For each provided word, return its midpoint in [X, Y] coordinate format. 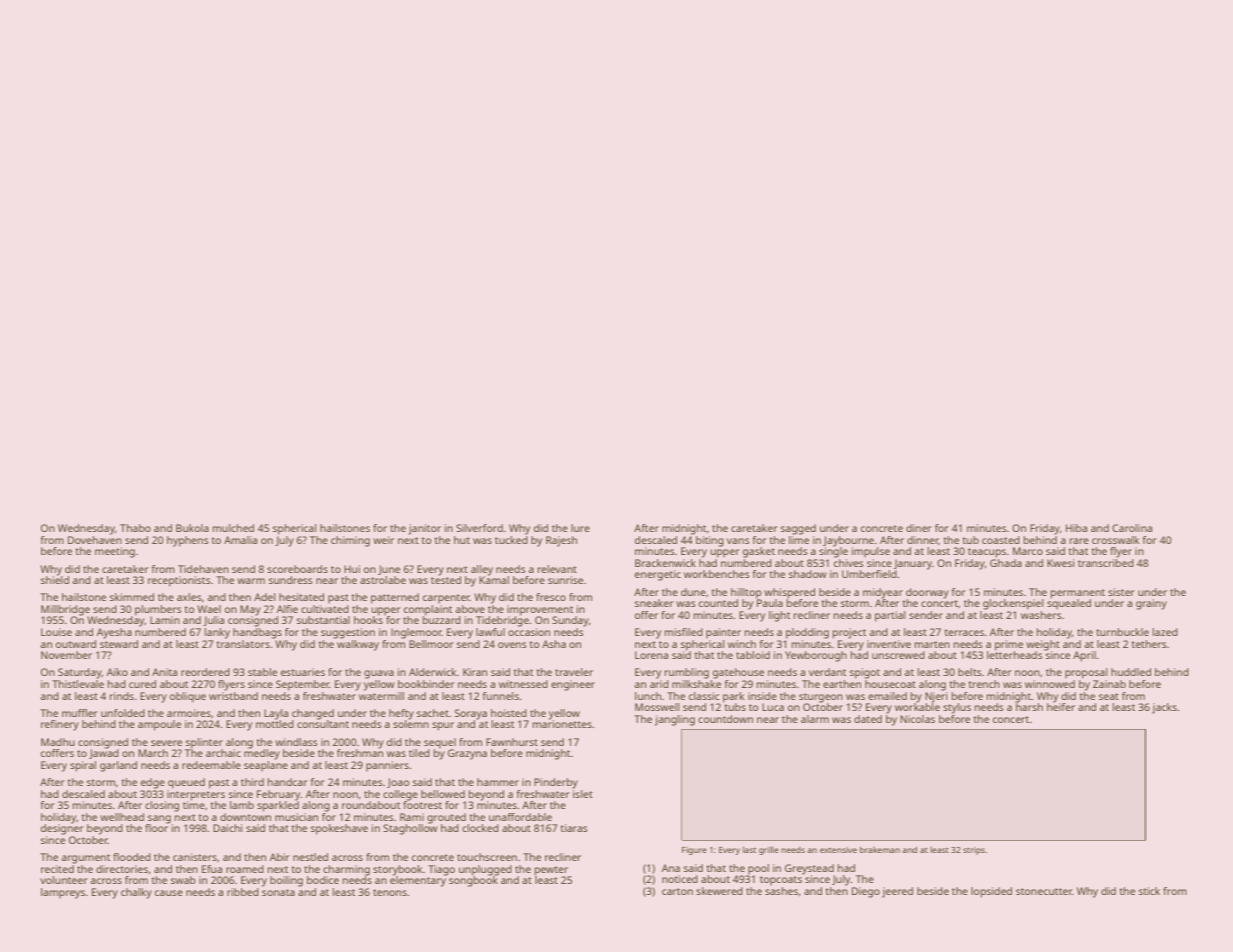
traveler [574, 672]
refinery [60, 725]
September [303, 685]
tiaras [574, 828]
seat [1109, 696]
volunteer [64, 880]
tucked [511, 540]
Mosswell [657, 707]
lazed [1165, 632]
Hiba [1076, 528]
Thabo [135, 528]
